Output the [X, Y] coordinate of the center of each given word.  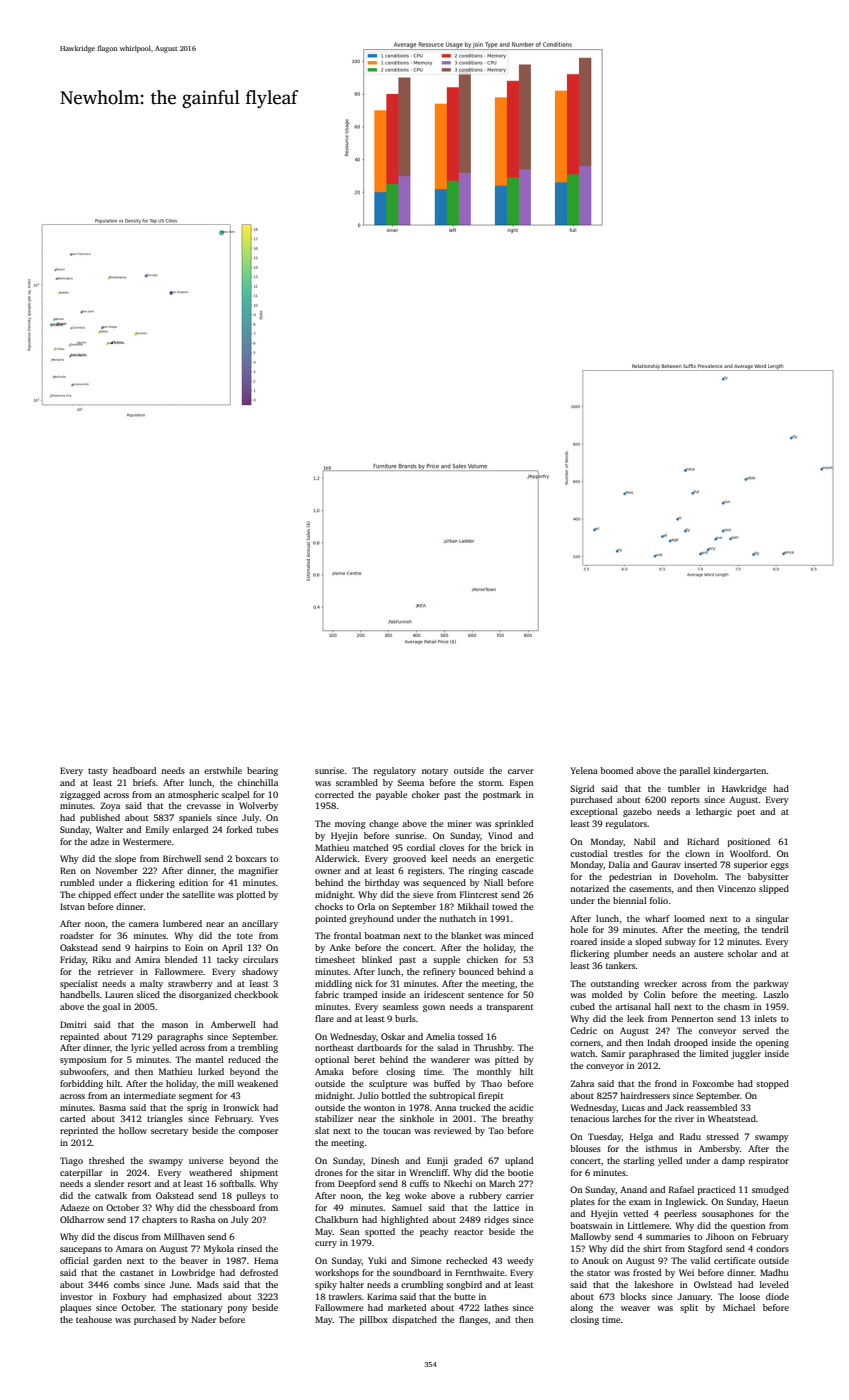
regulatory [395, 771]
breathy [518, 1119]
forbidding [81, 1084]
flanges [473, 1320]
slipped [774, 889]
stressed [722, 1136]
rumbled [77, 882]
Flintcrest [479, 894]
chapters [159, 1220]
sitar [386, 1172]
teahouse [94, 1319]
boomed [616, 770]
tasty [98, 772]
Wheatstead [732, 1118]
